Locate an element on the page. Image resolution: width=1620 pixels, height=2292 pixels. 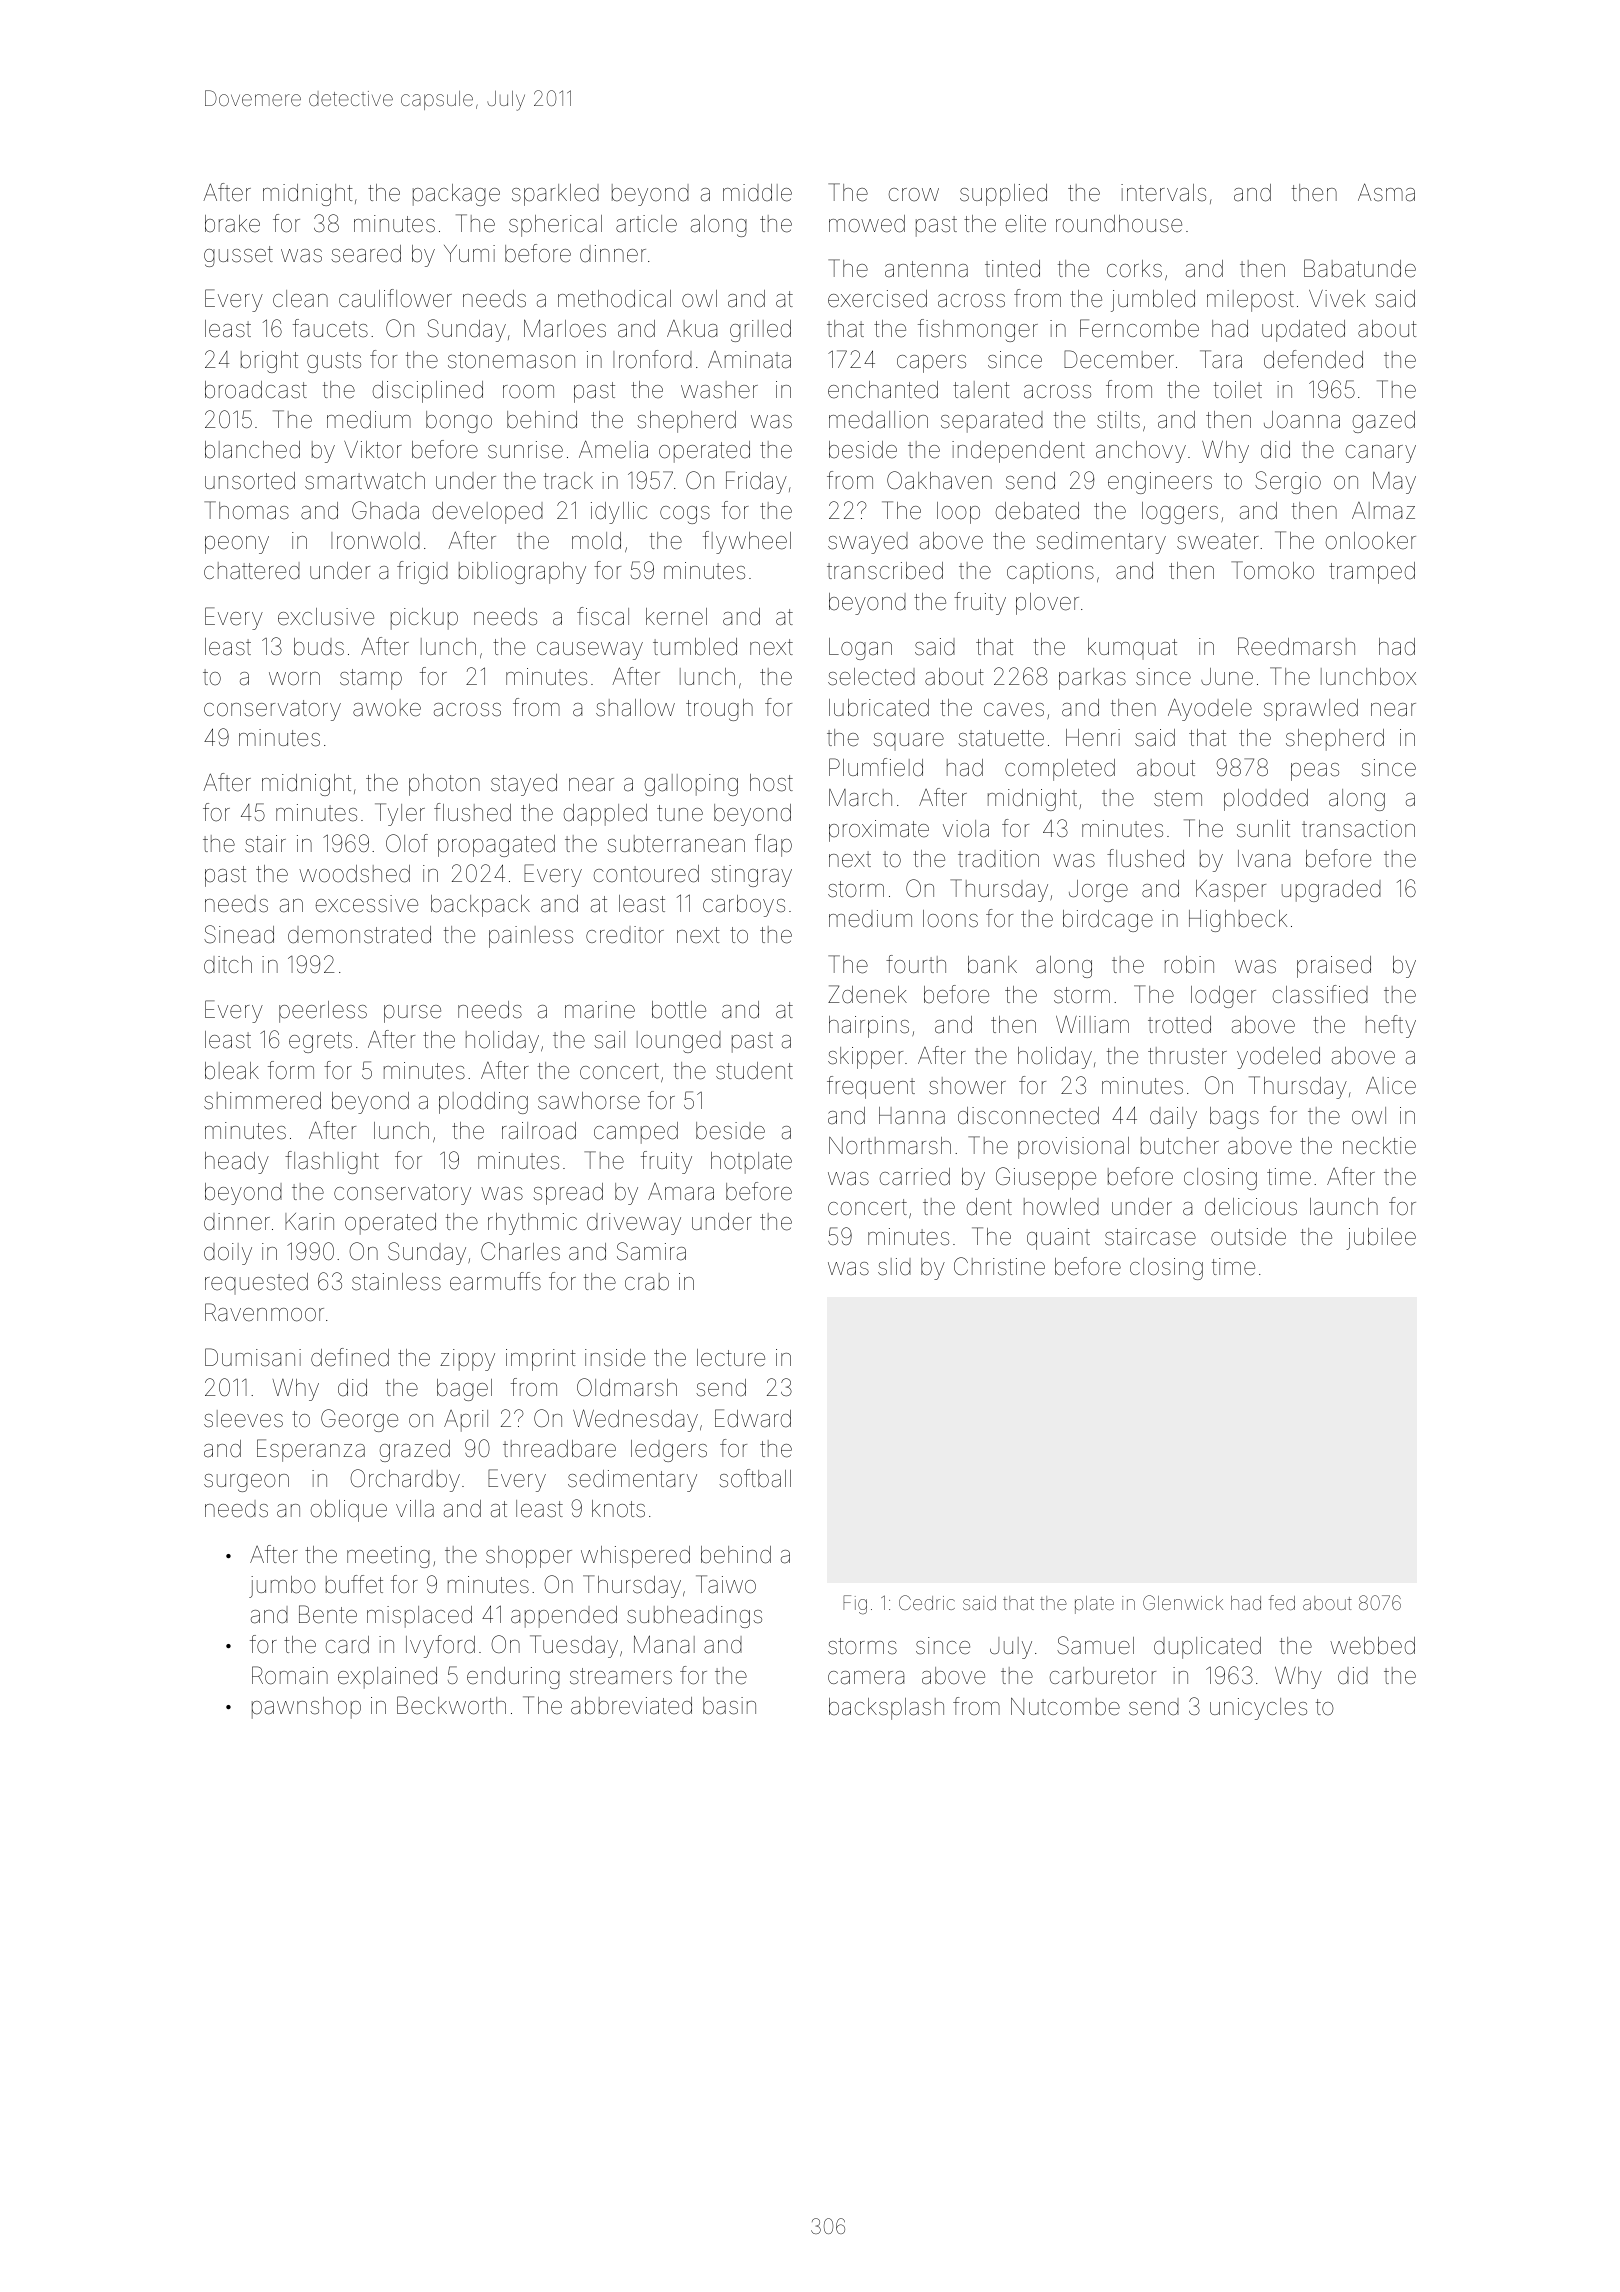
loons is located at coordinates (950, 919).
